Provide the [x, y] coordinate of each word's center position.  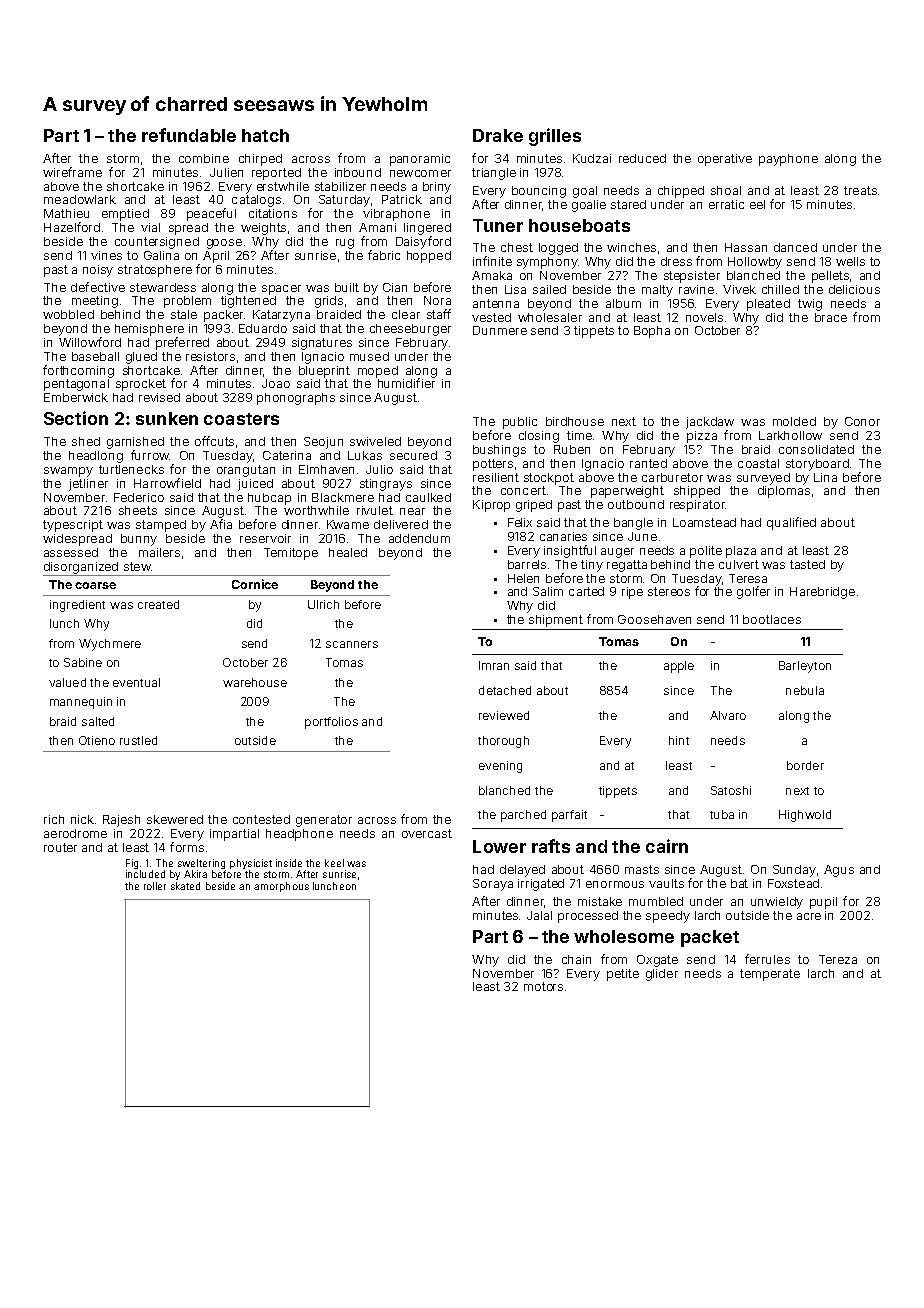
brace [831, 317]
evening [500, 767]
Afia [221, 524]
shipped [697, 492]
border [805, 765]
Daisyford [423, 242]
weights [263, 229]
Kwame [348, 524]
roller [155, 886]
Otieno [97, 740]
